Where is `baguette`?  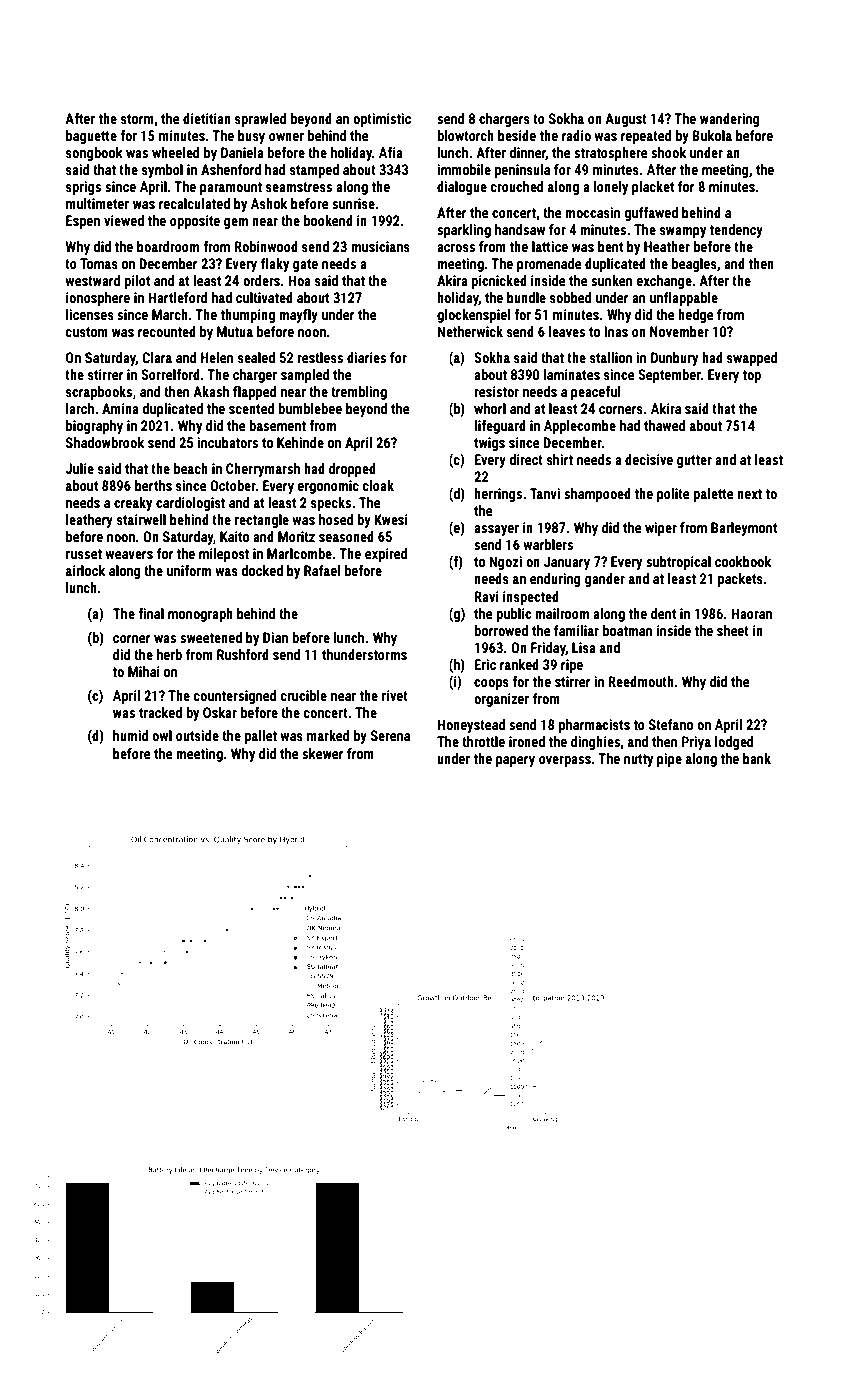
baguette is located at coordinates (91, 137).
